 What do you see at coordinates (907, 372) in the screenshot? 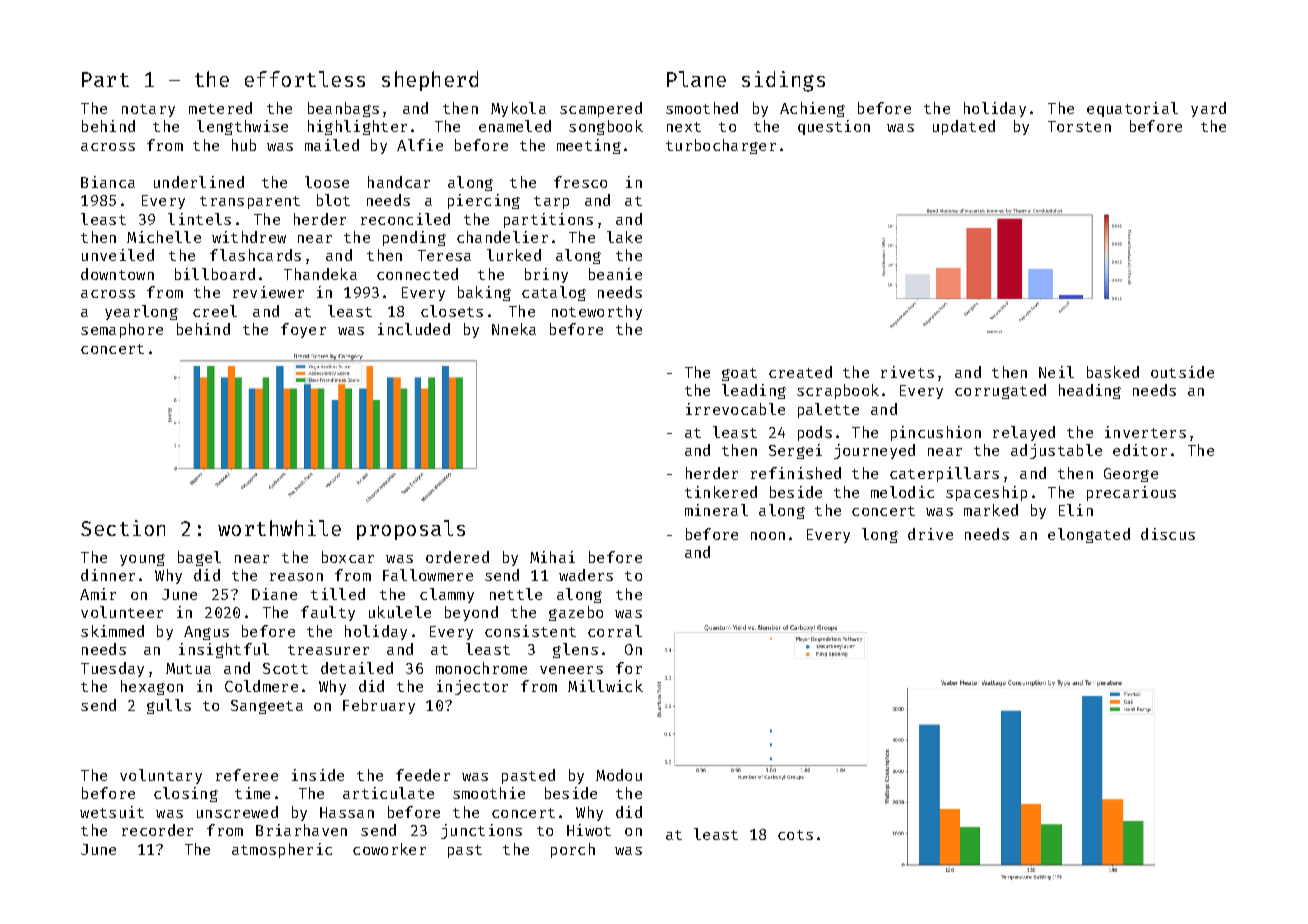
I see `rivets` at bounding box center [907, 372].
